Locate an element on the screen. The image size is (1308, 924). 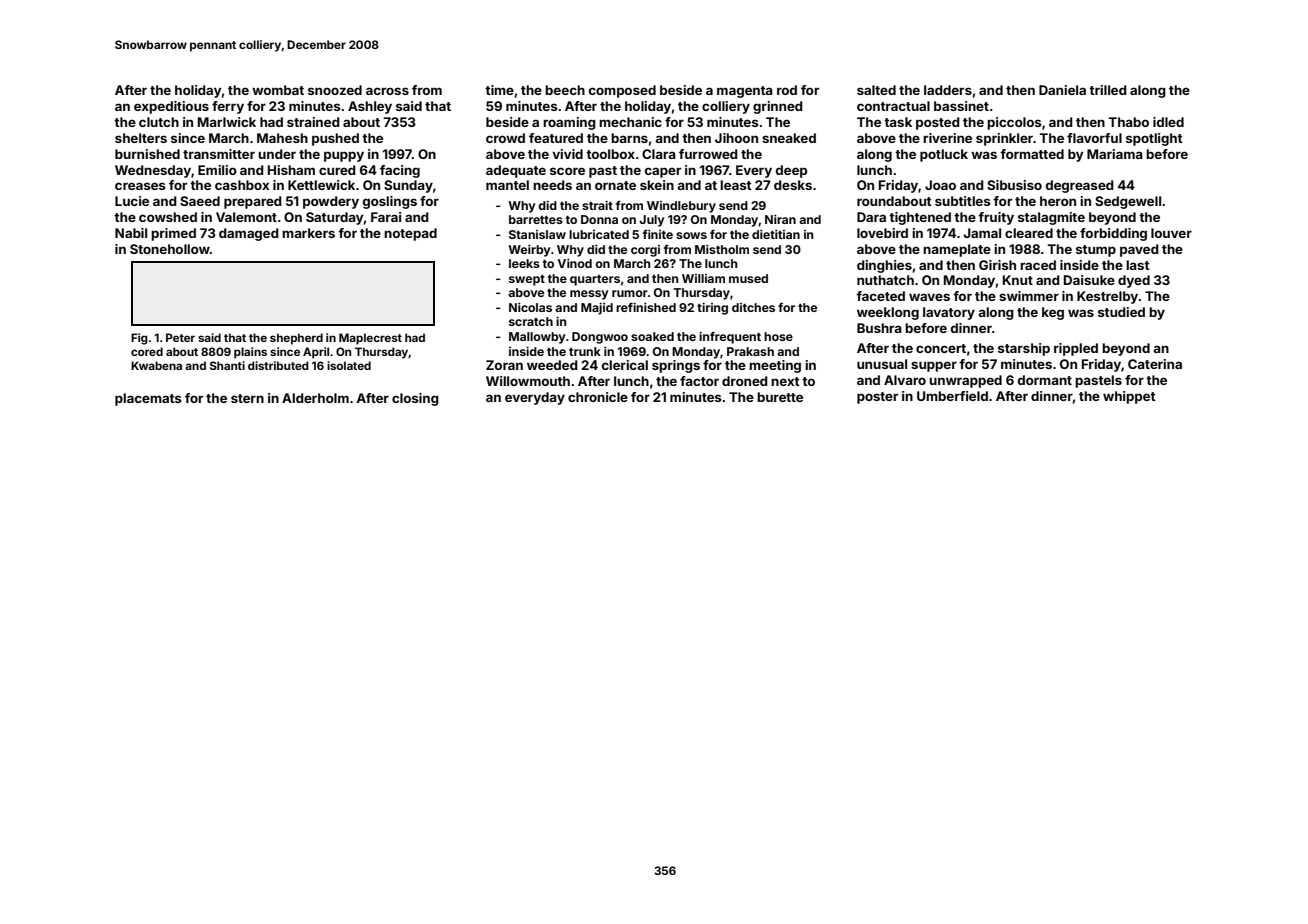
salted is located at coordinates (876, 90).
